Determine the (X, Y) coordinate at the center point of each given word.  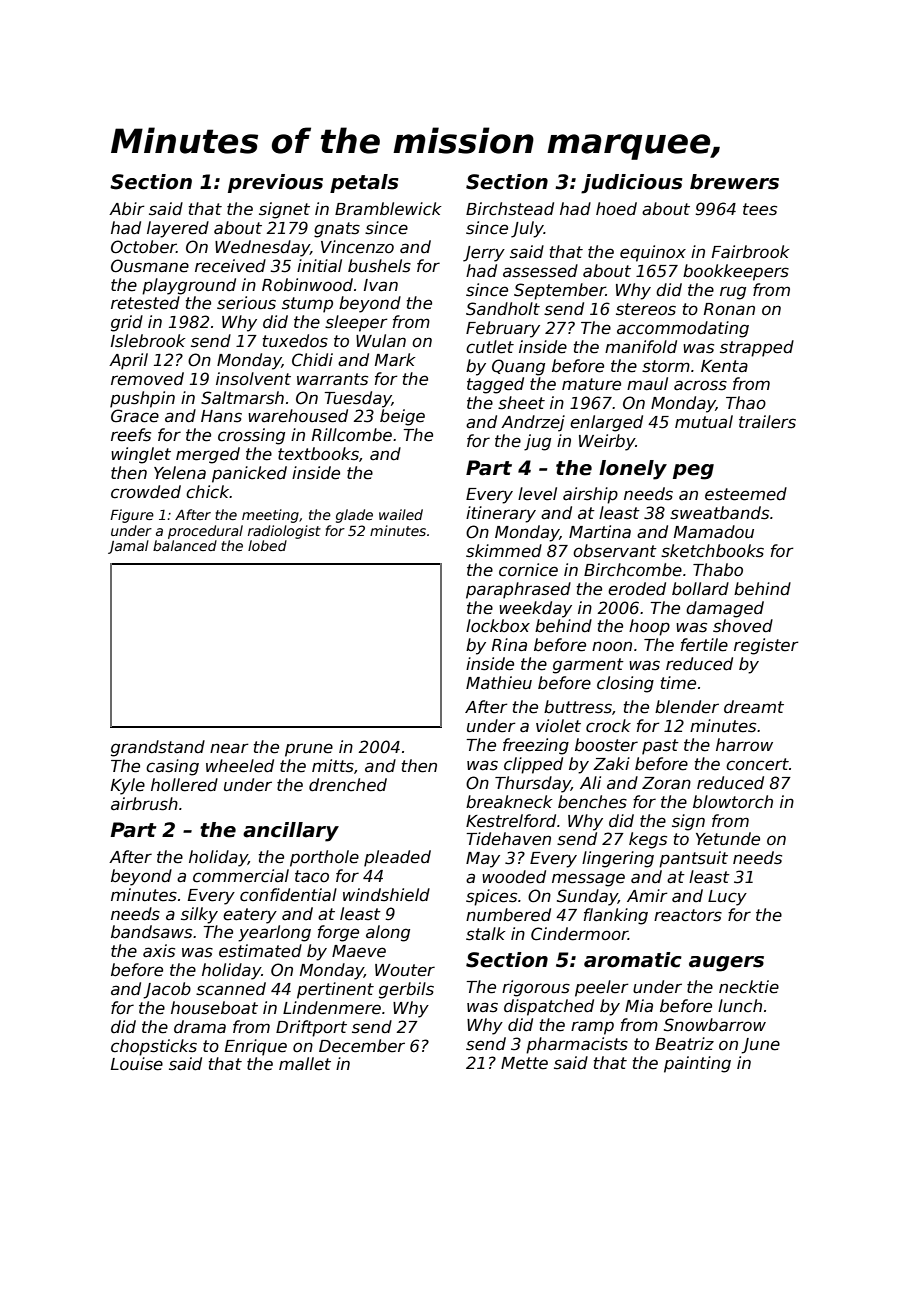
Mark (395, 359)
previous (275, 183)
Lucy (727, 898)
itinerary (501, 514)
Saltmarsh (242, 398)
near (229, 748)
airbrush (144, 804)
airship (590, 495)
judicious (632, 184)
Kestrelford (511, 821)
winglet (141, 455)
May (483, 860)
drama (200, 1026)
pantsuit (693, 859)
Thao (746, 403)
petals (364, 183)
